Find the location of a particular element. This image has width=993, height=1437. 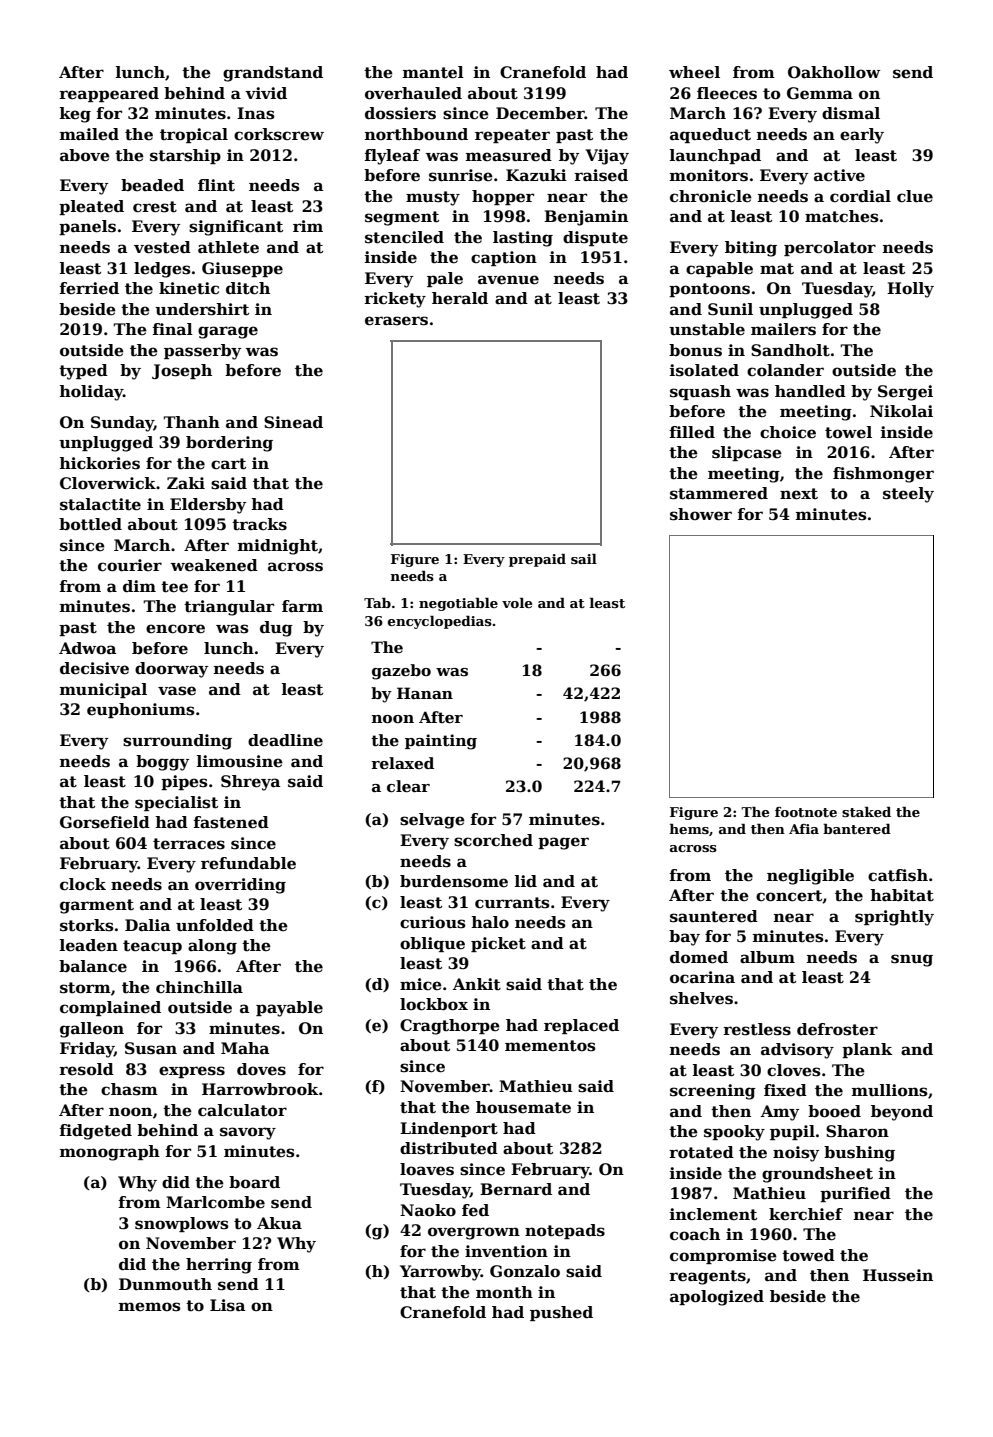

Oakhollow is located at coordinates (834, 72).
